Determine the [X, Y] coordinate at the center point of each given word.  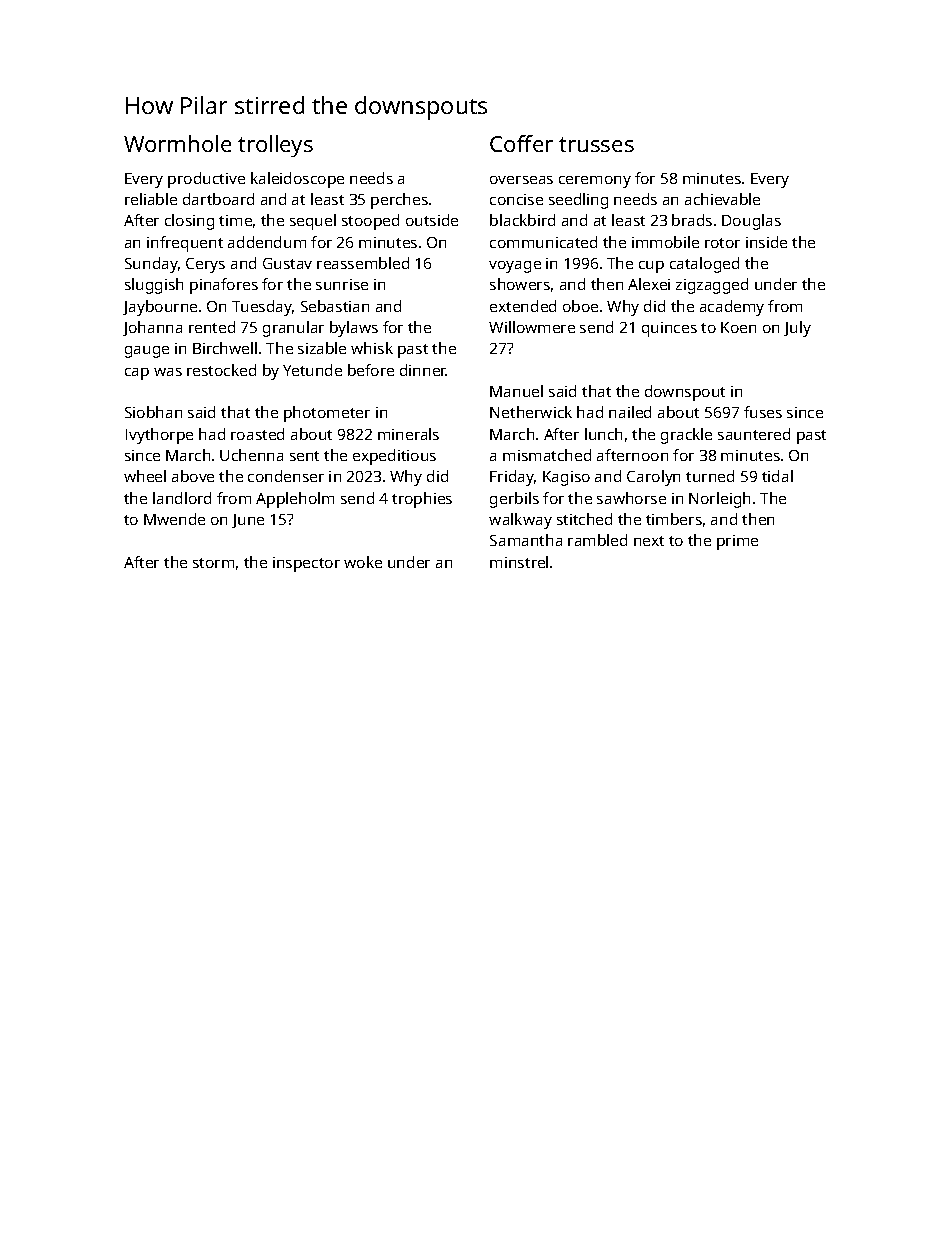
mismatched [547, 455]
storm [213, 563]
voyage [515, 267]
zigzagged [712, 286]
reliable [151, 199]
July [797, 329]
